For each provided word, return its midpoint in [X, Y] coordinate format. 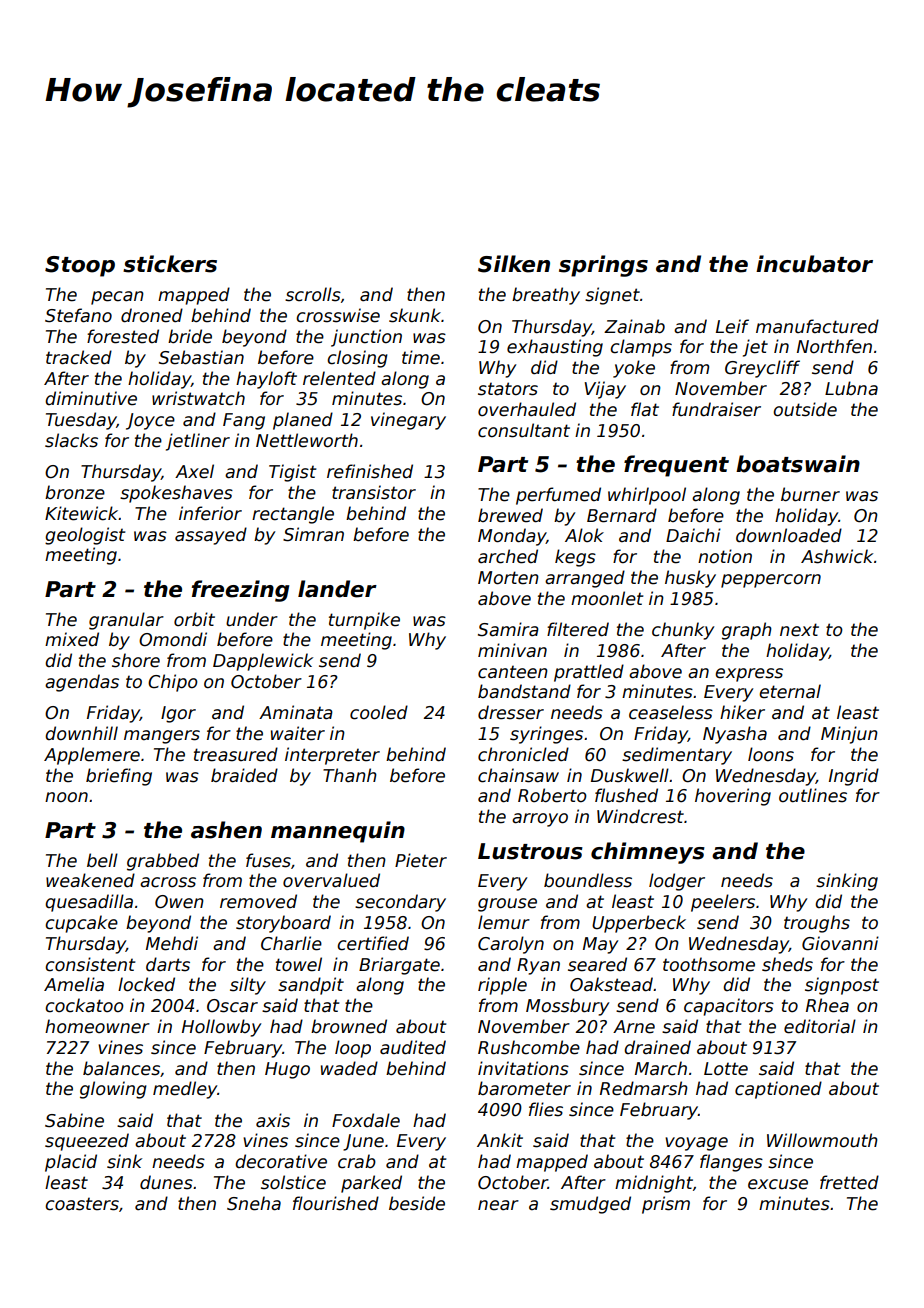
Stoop [80, 266]
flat [645, 409]
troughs [817, 924]
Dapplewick [263, 662]
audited [413, 1047]
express [749, 675]
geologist [85, 536]
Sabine [74, 1120]
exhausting [555, 348]
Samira [508, 629]
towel [299, 964]
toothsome [709, 964]
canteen [513, 672]
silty [248, 986]
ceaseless [671, 712]
